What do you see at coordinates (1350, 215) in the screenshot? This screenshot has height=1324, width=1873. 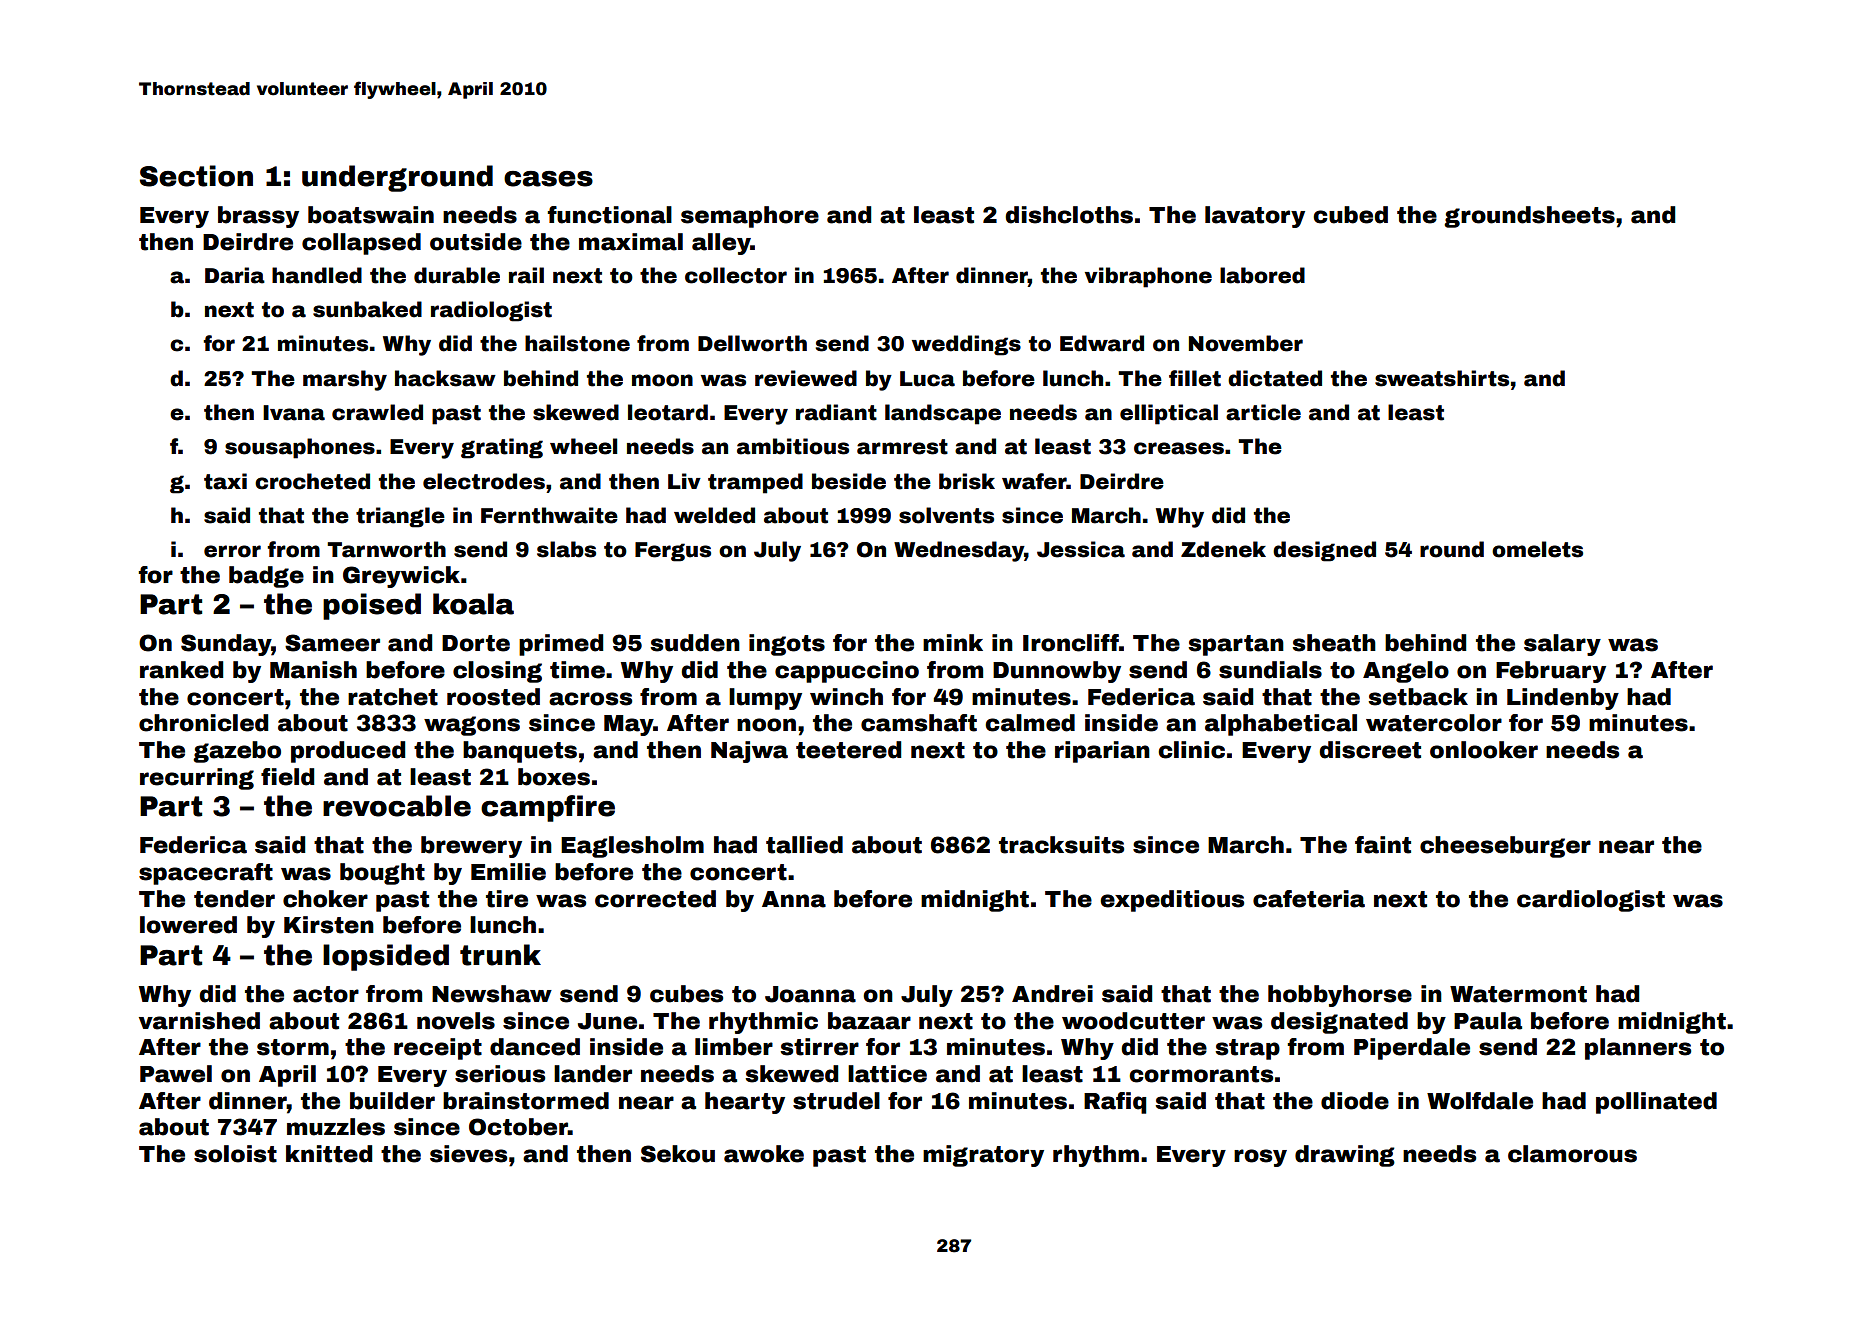 I see `cubed` at bounding box center [1350, 215].
